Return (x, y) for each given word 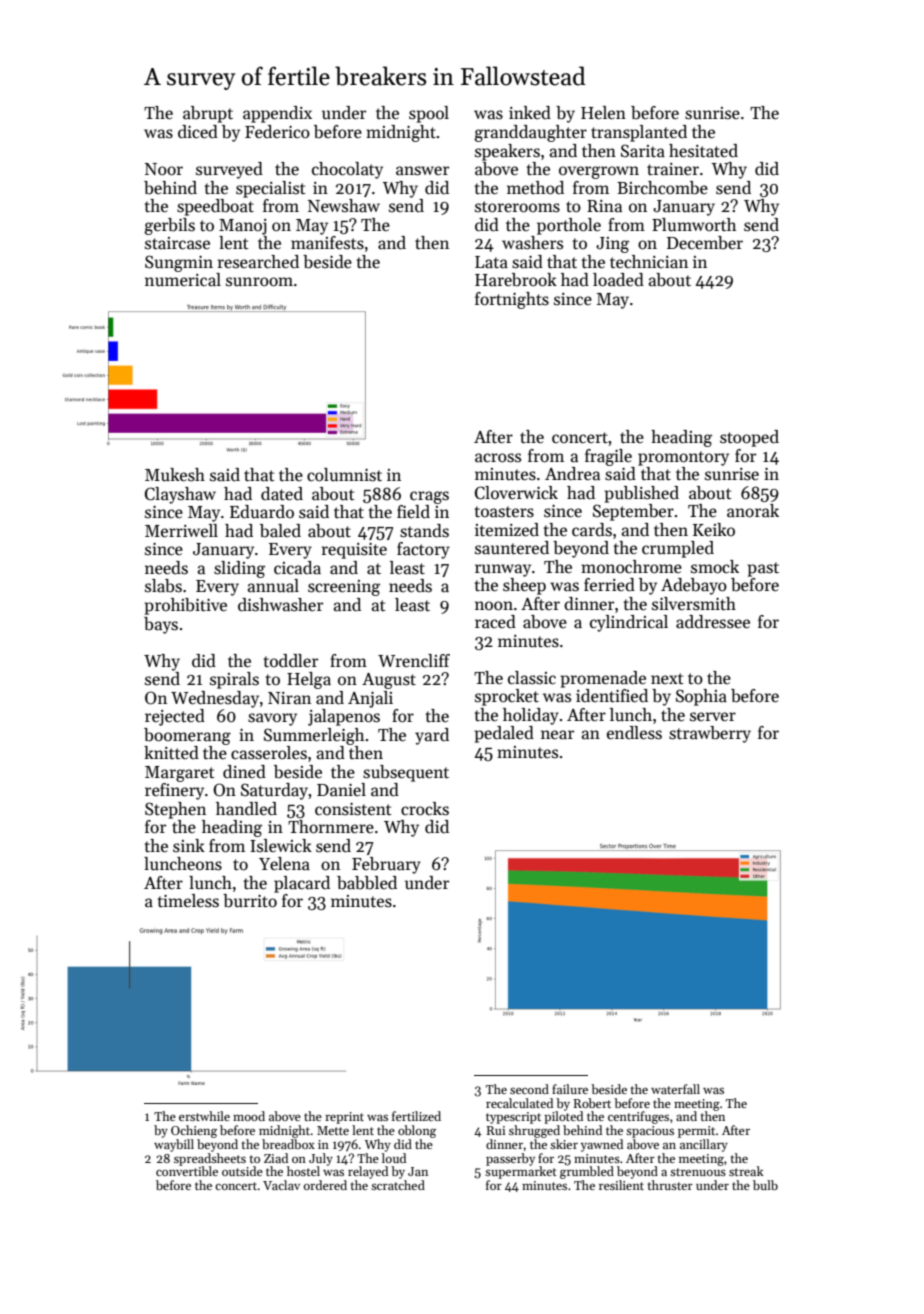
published (641, 494)
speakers (507, 152)
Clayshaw (180, 495)
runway (503, 570)
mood (249, 1116)
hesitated (703, 151)
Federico (277, 132)
